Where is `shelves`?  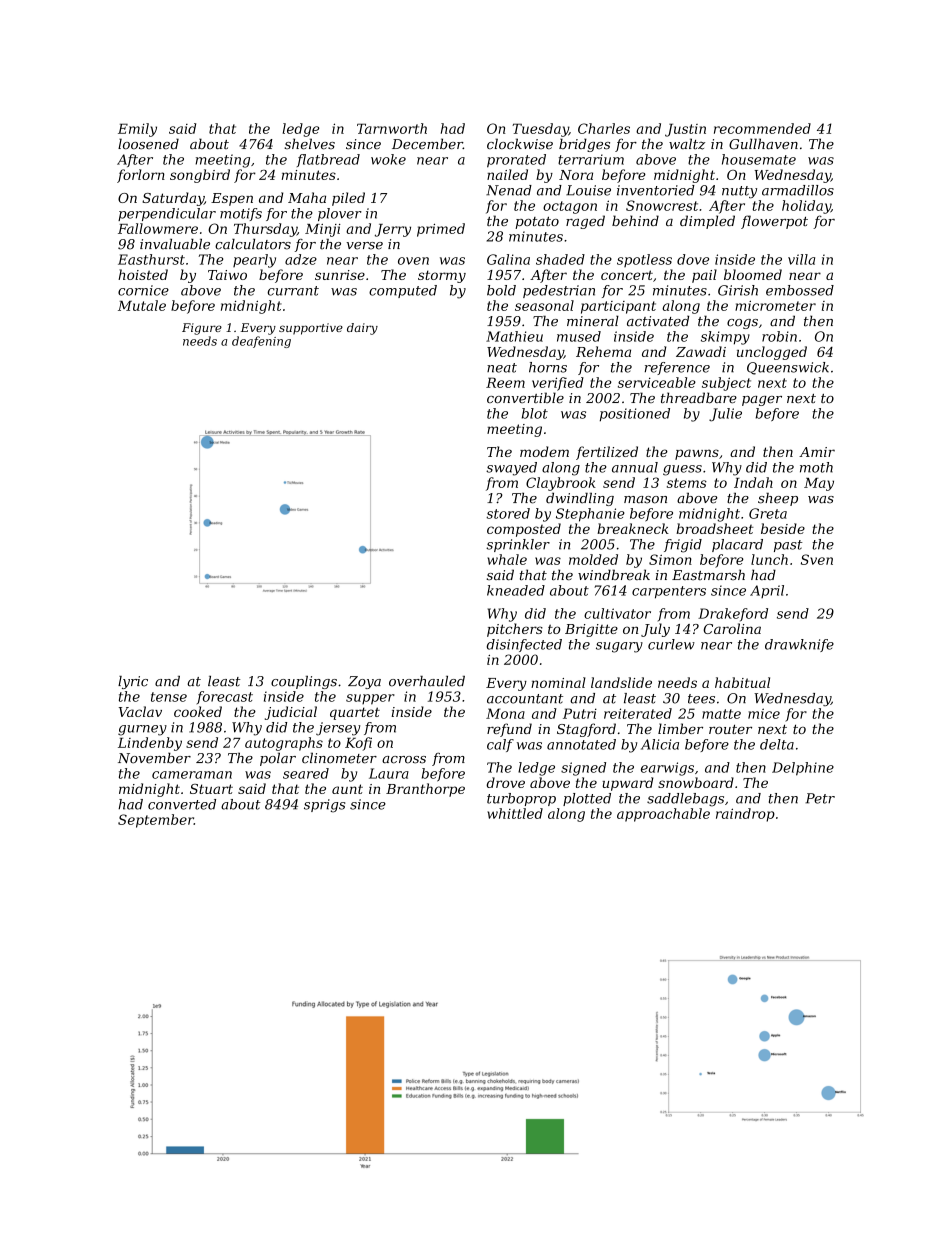
shelves is located at coordinates (309, 144).
